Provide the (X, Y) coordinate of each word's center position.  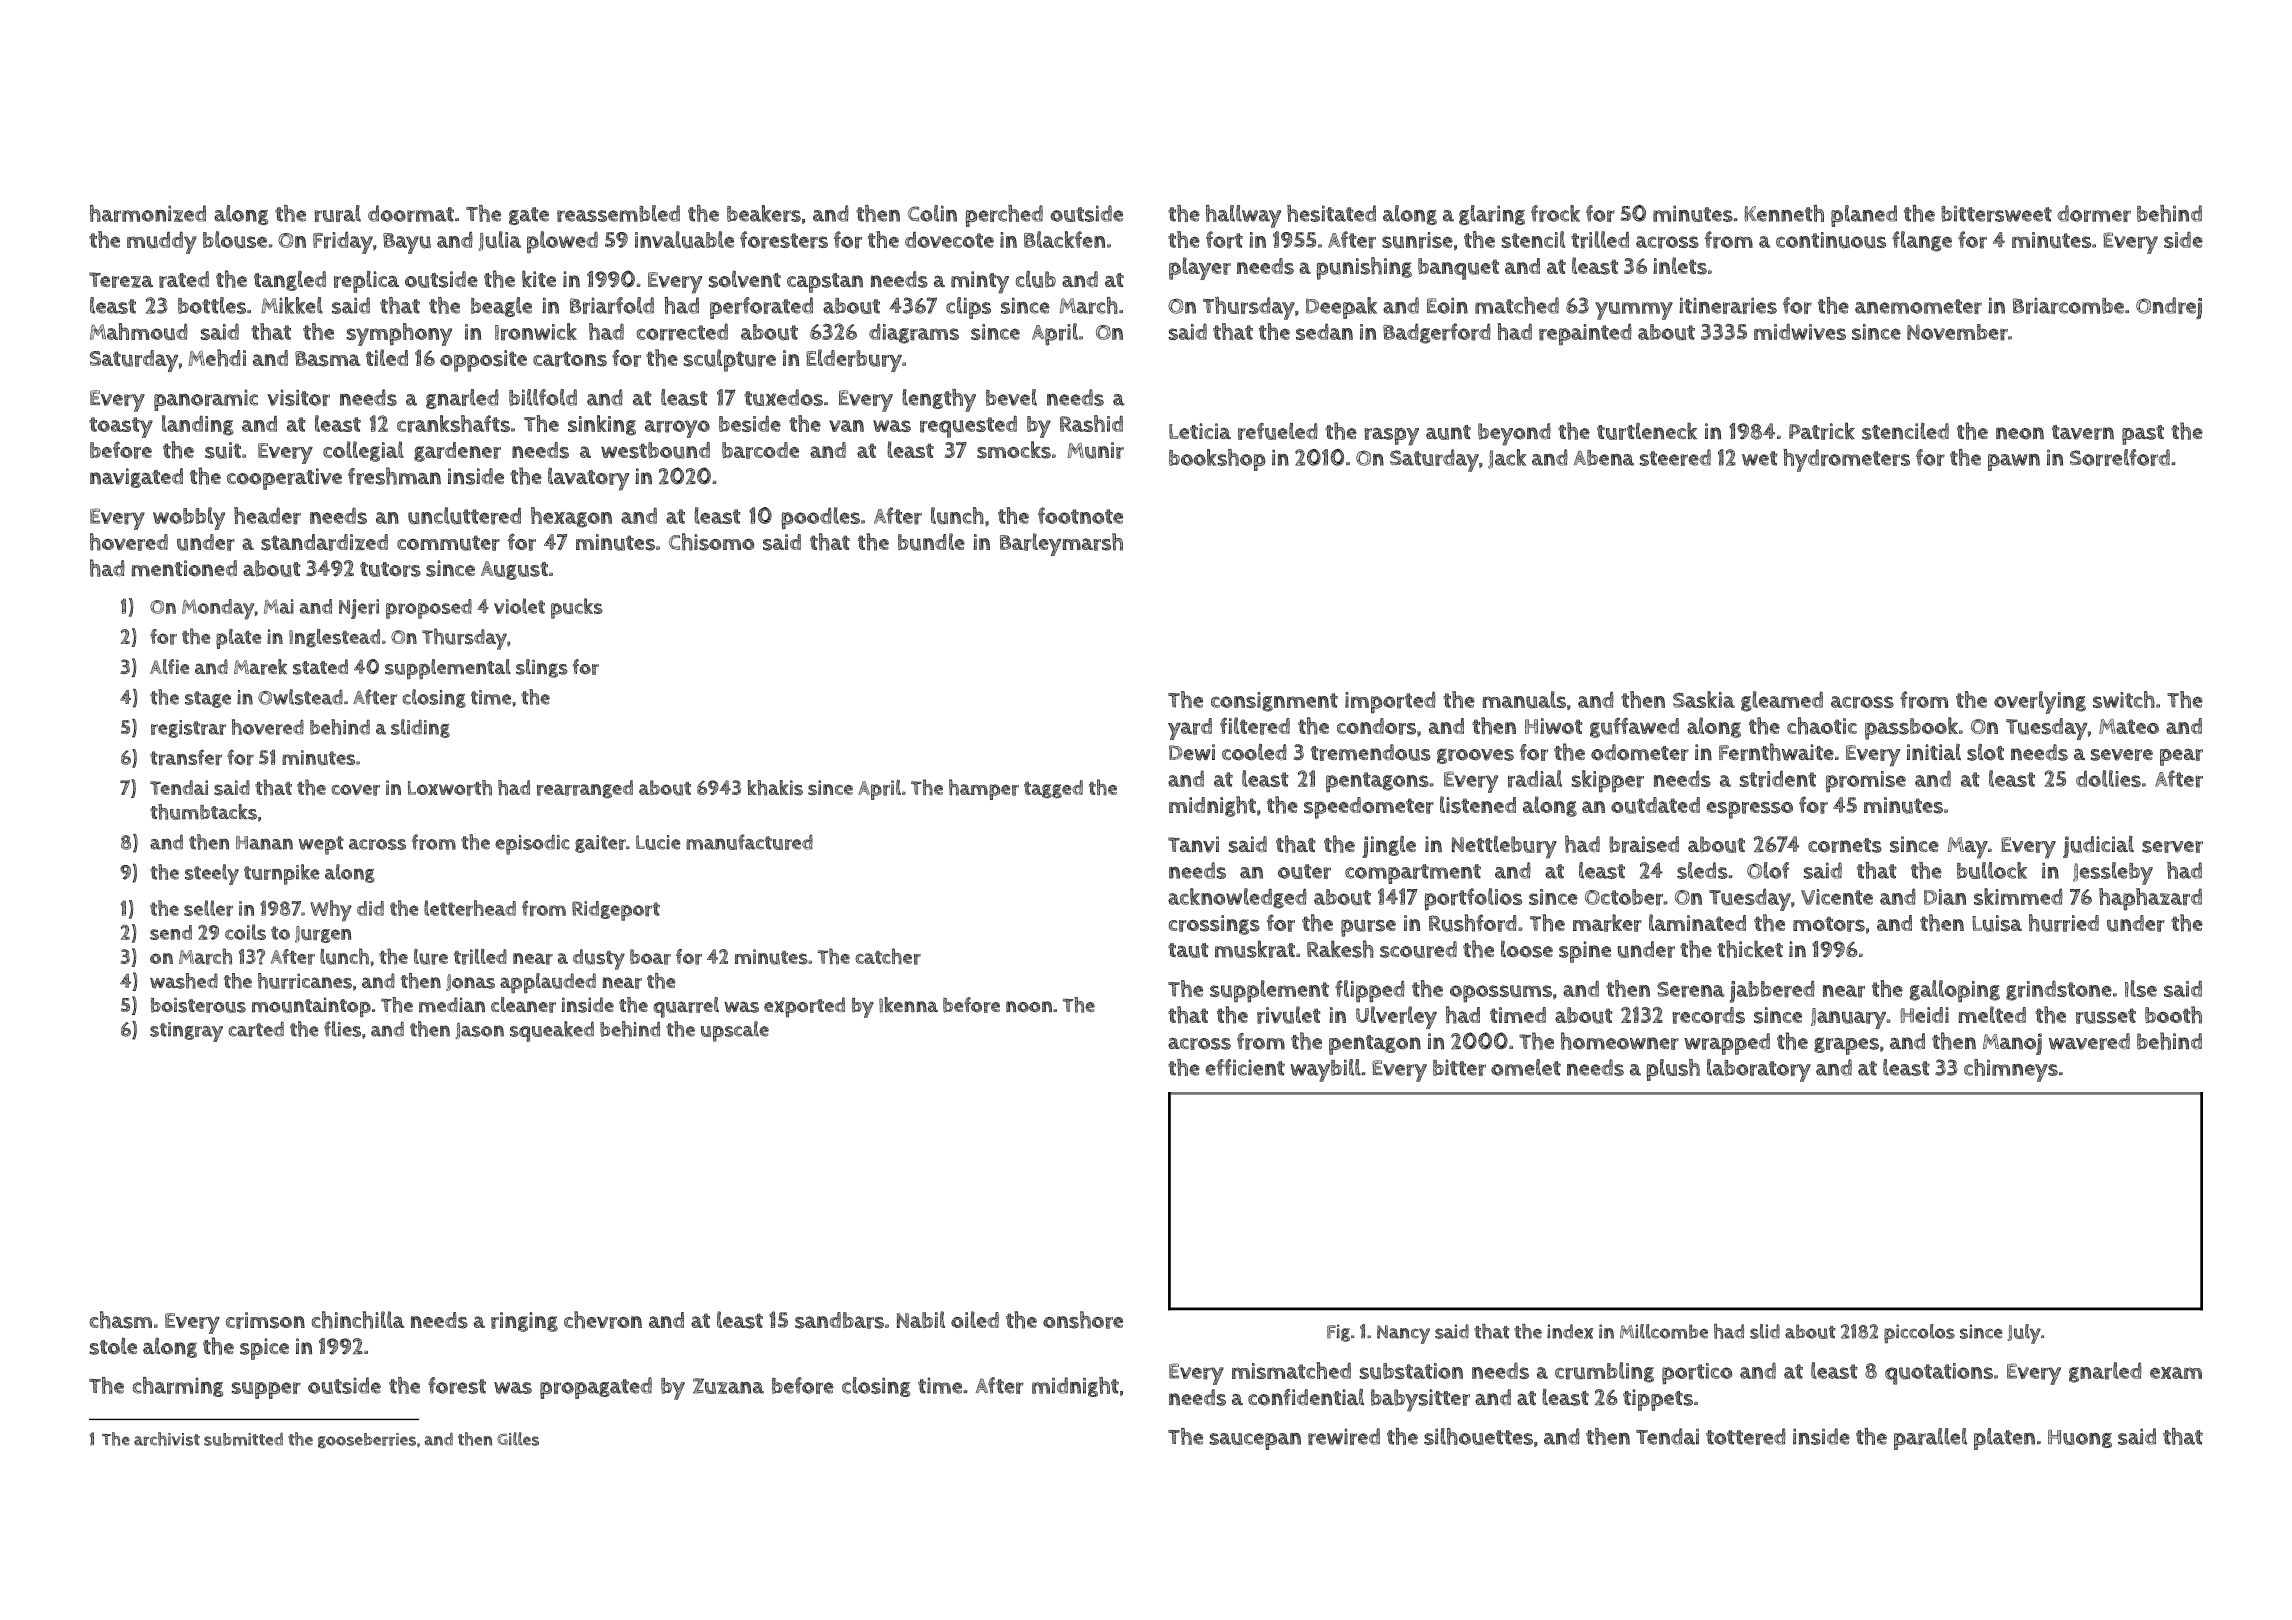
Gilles (518, 1439)
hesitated (1331, 213)
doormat (411, 213)
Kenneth (1784, 213)
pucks (577, 608)
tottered (1746, 1436)
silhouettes (1478, 1436)
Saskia (1704, 699)
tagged (1053, 789)
